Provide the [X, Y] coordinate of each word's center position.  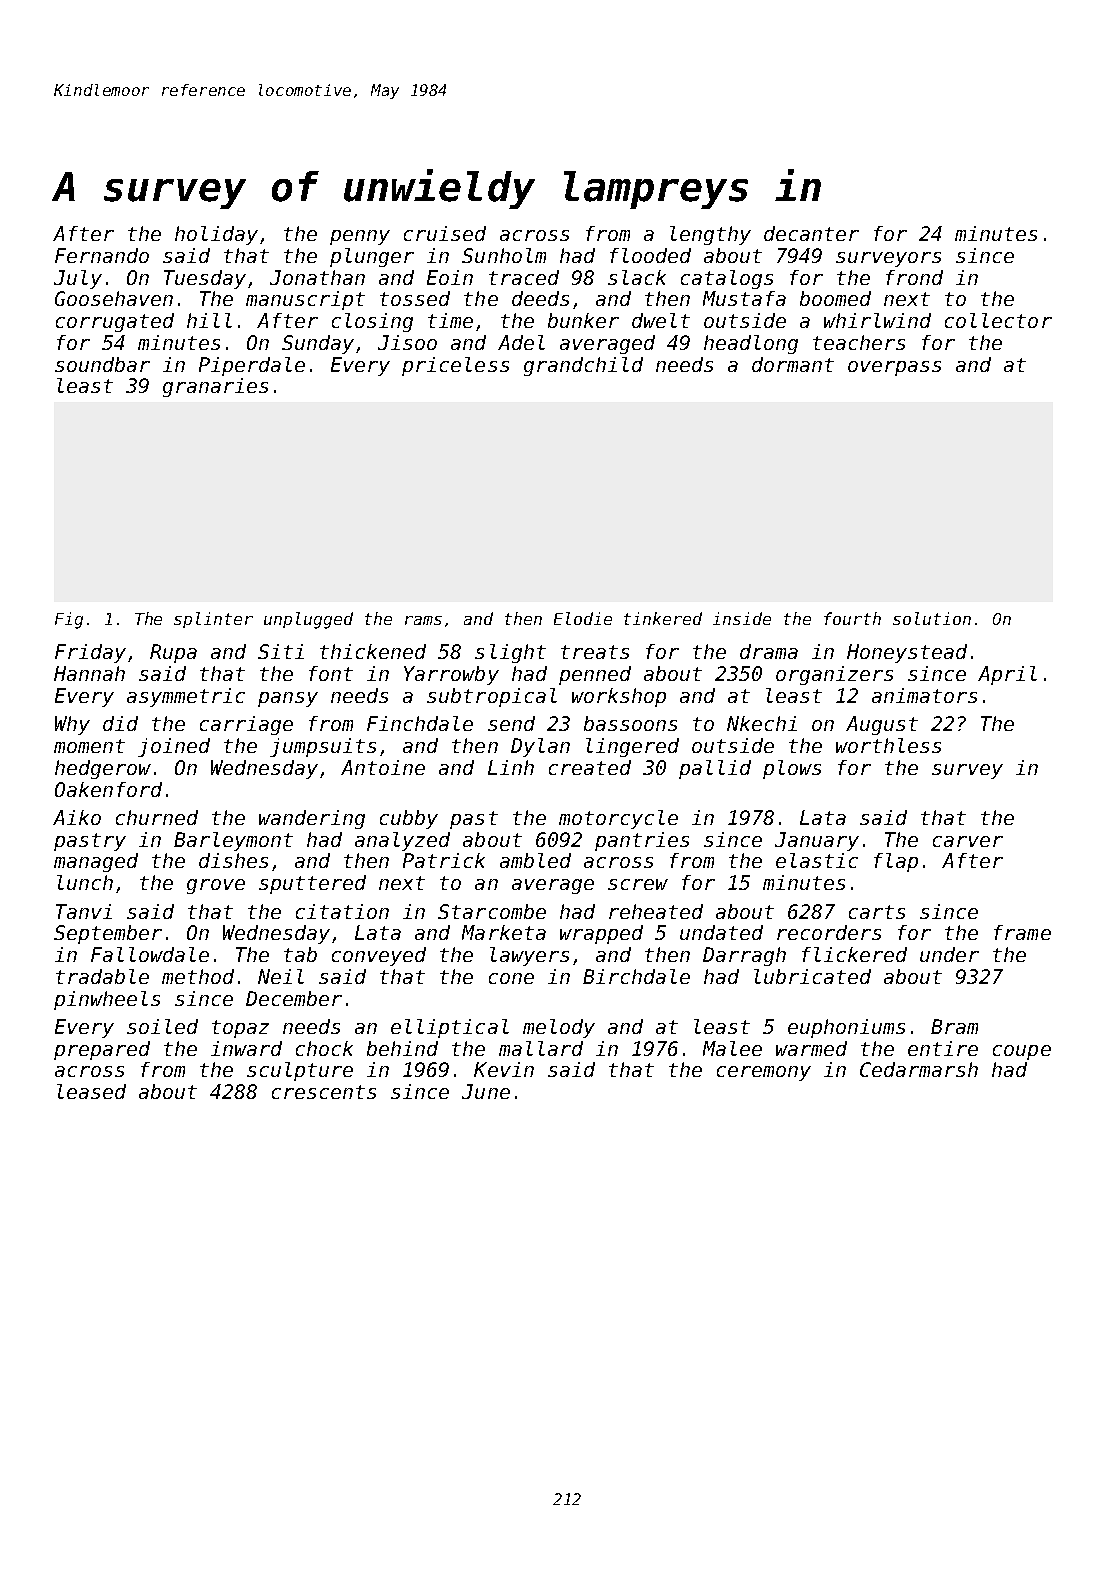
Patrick [444, 860]
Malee [732, 1048]
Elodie [583, 618]
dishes [233, 860]
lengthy [710, 235]
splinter [213, 620]
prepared [102, 1050]
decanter [811, 233]
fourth [852, 618]
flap [896, 862]
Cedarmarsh [919, 1069]
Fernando [102, 255]
